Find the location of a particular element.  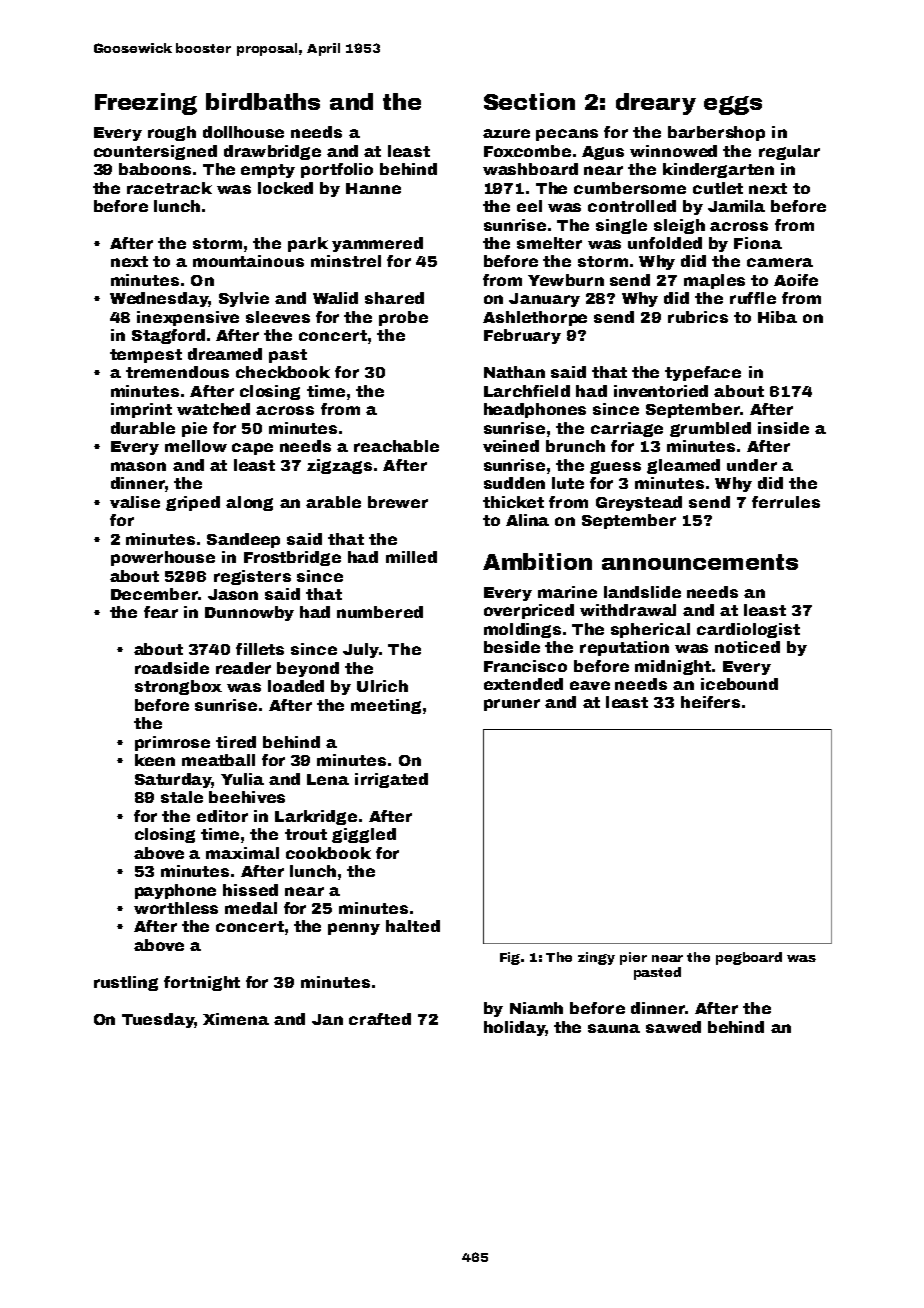

worthless is located at coordinates (176, 908).
